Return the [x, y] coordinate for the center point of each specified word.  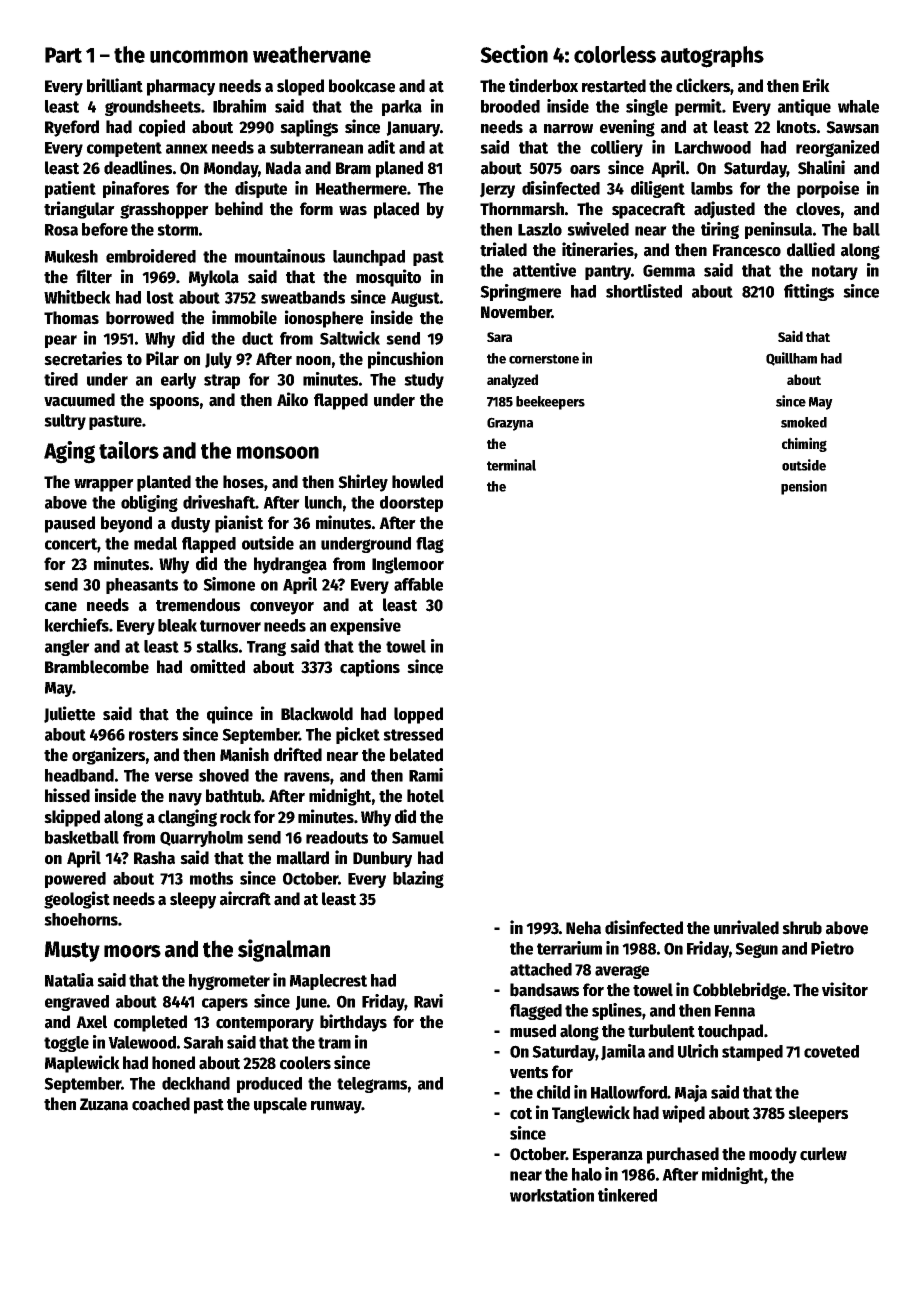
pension [804, 487]
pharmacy [181, 87]
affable [418, 584]
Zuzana [104, 1104]
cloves [818, 209]
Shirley [363, 483]
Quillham [791, 359]
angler [67, 648]
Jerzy [497, 190]
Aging [69, 452]
